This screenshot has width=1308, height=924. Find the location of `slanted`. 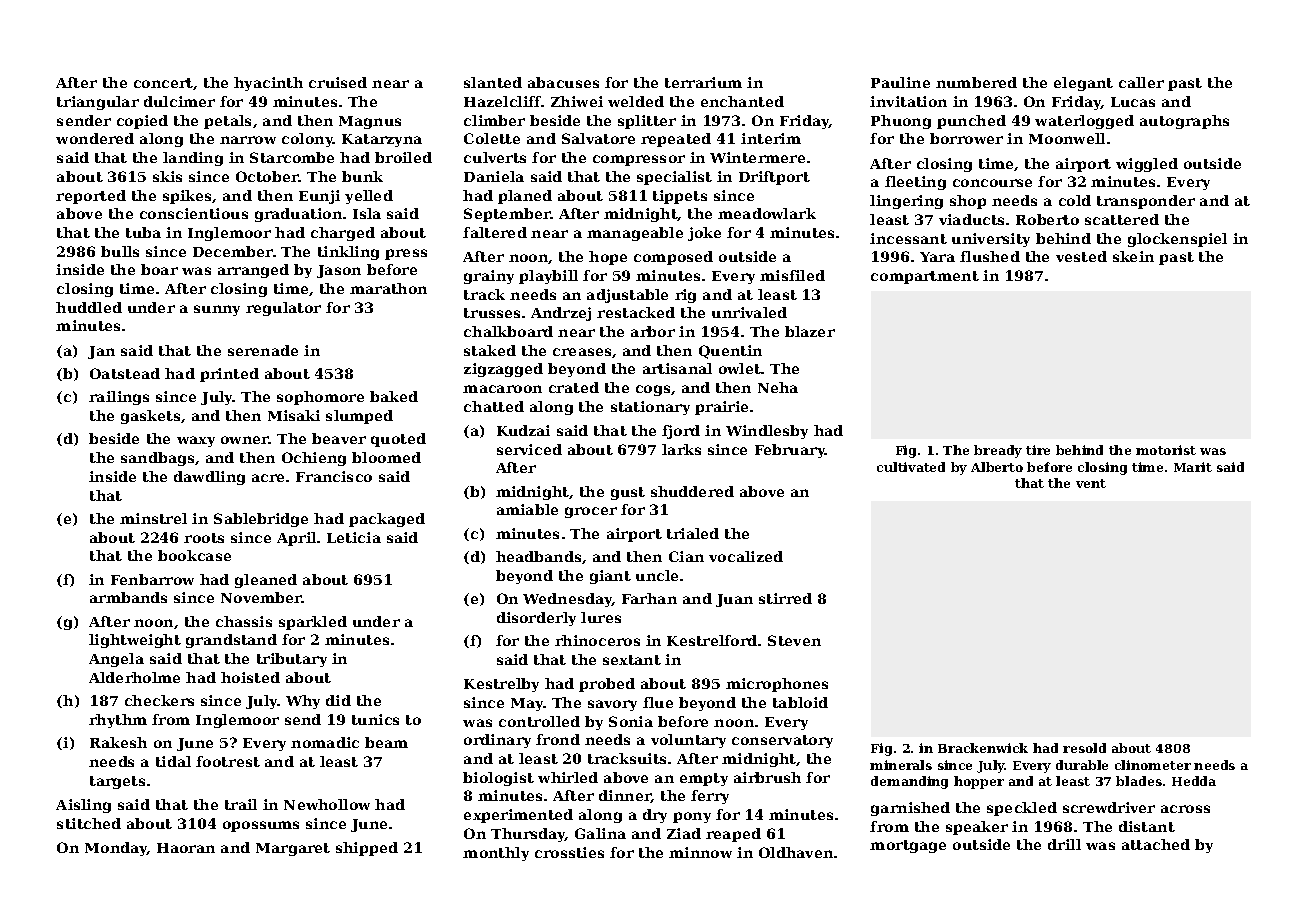

slanted is located at coordinates (493, 82).
